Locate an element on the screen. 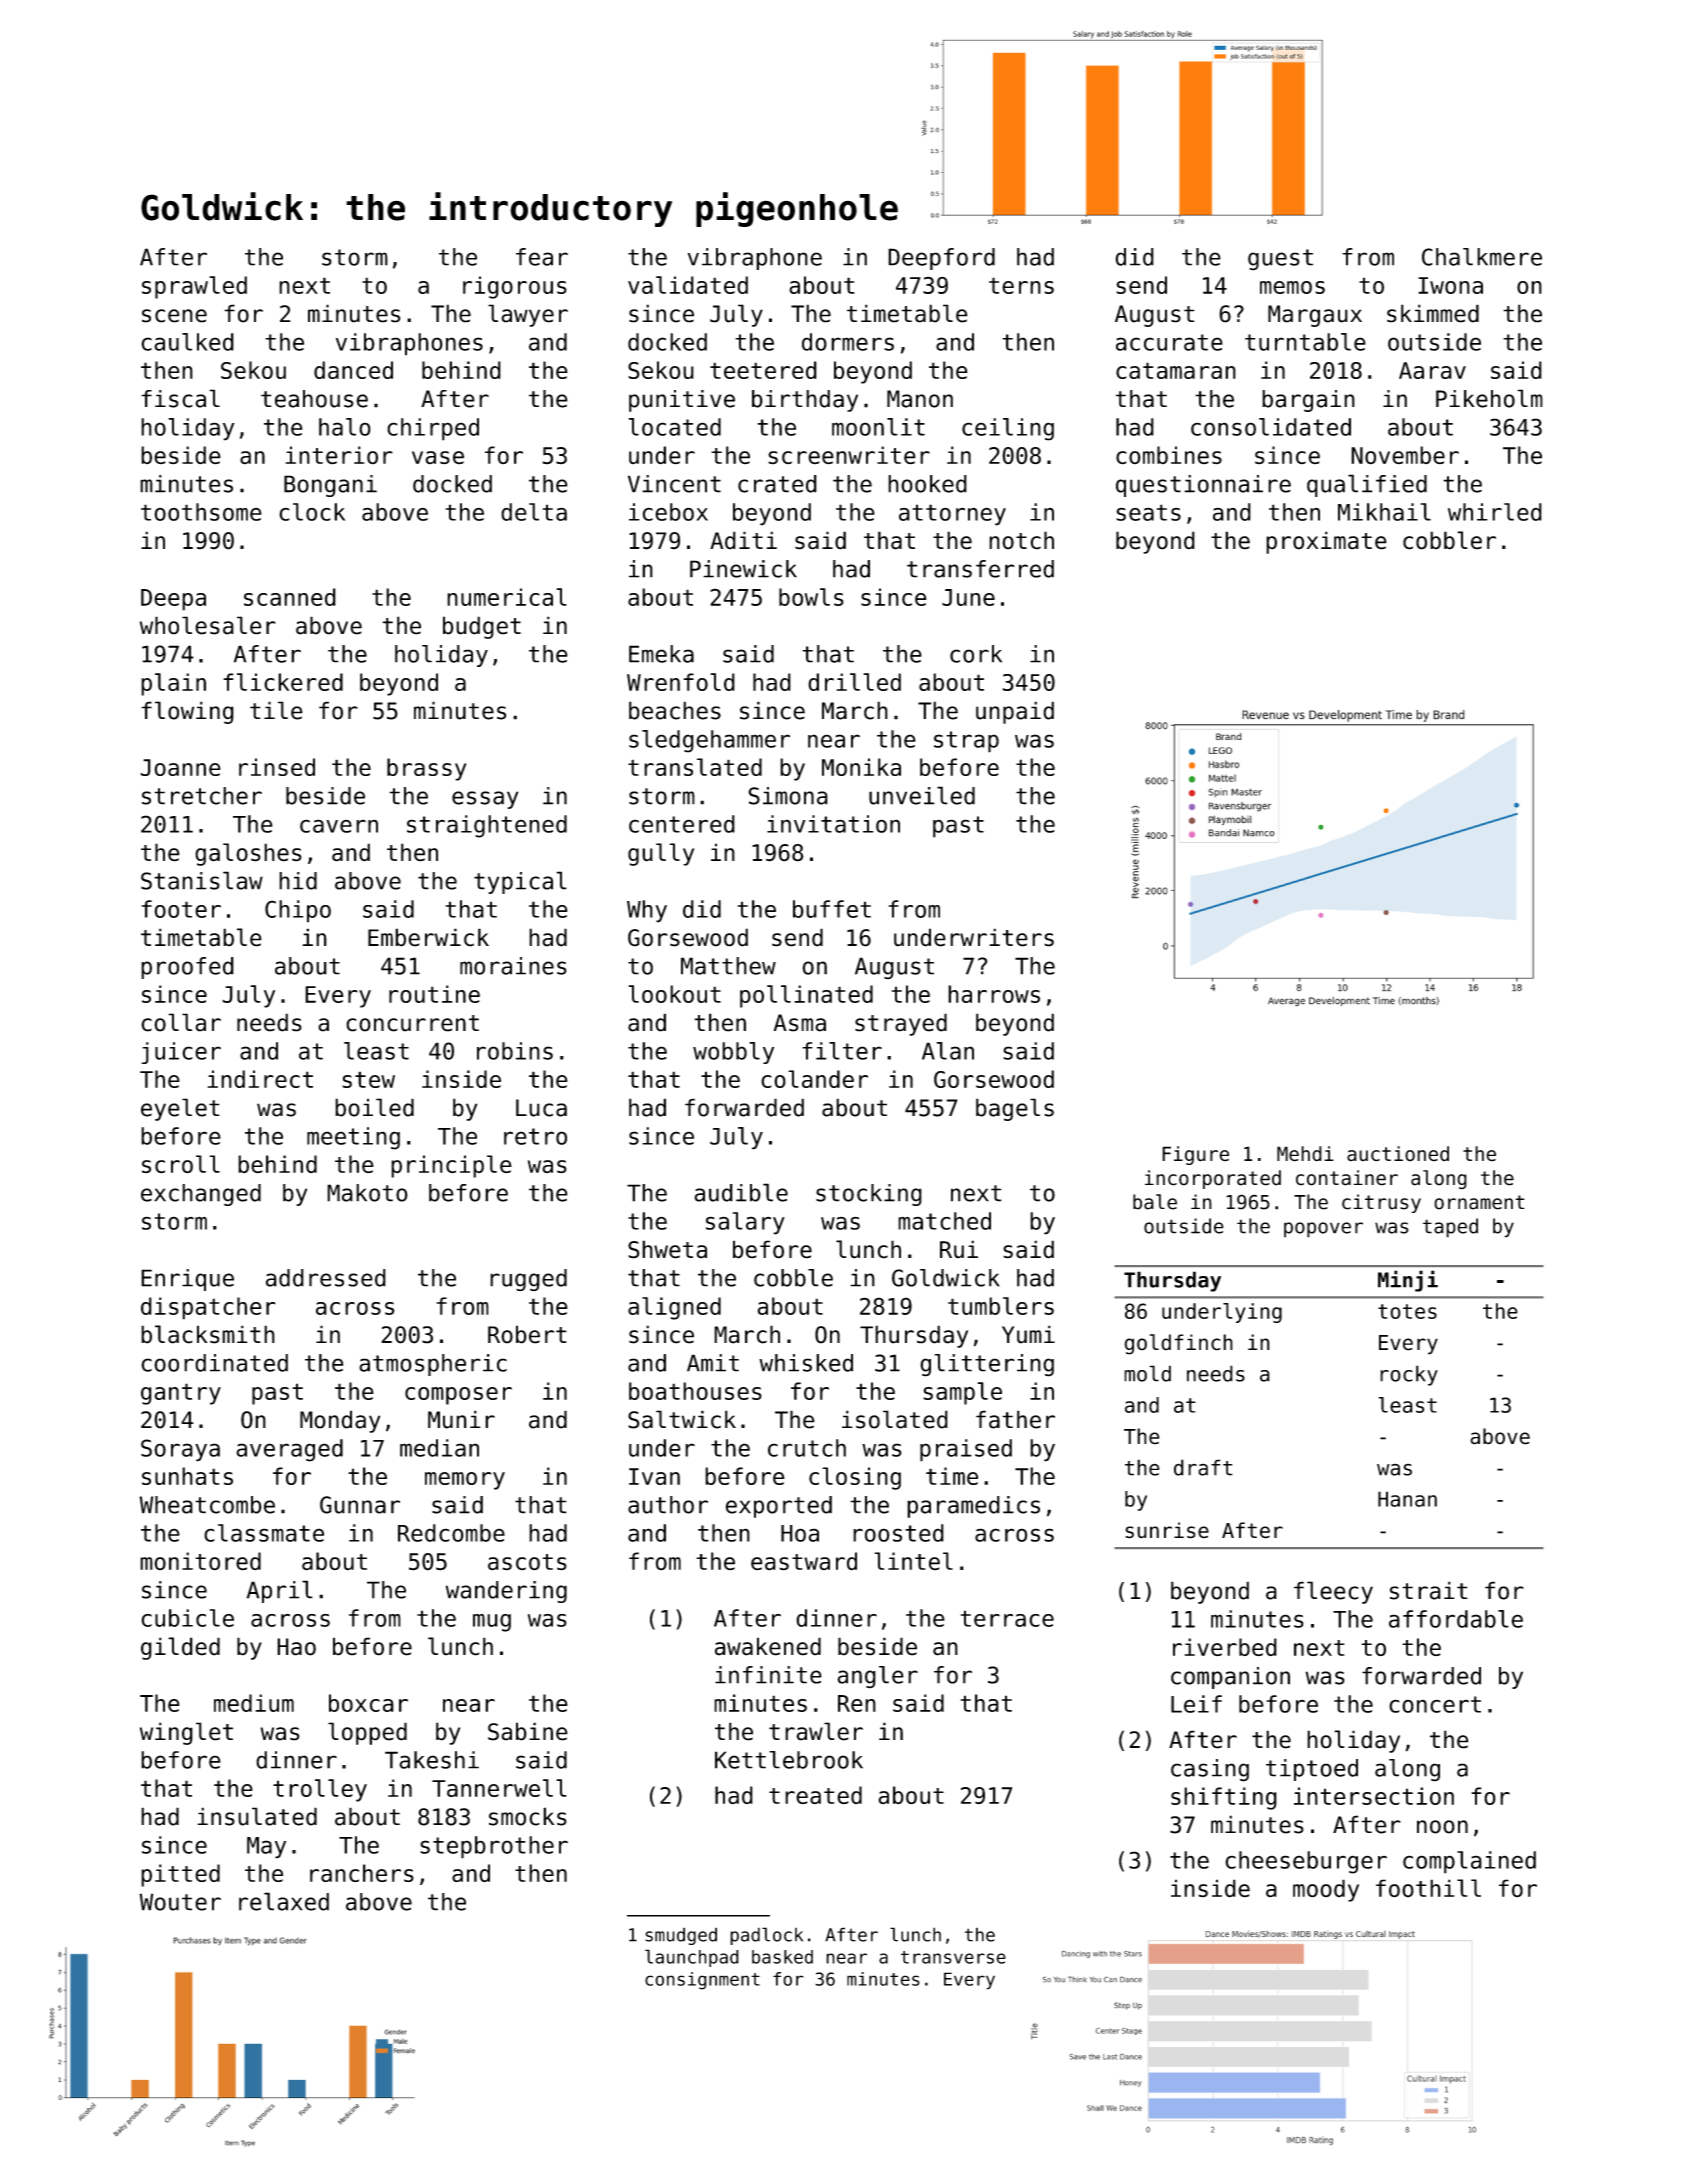 The image size is (1683, 2178). Deepford is located at coordinates (941, 259).
